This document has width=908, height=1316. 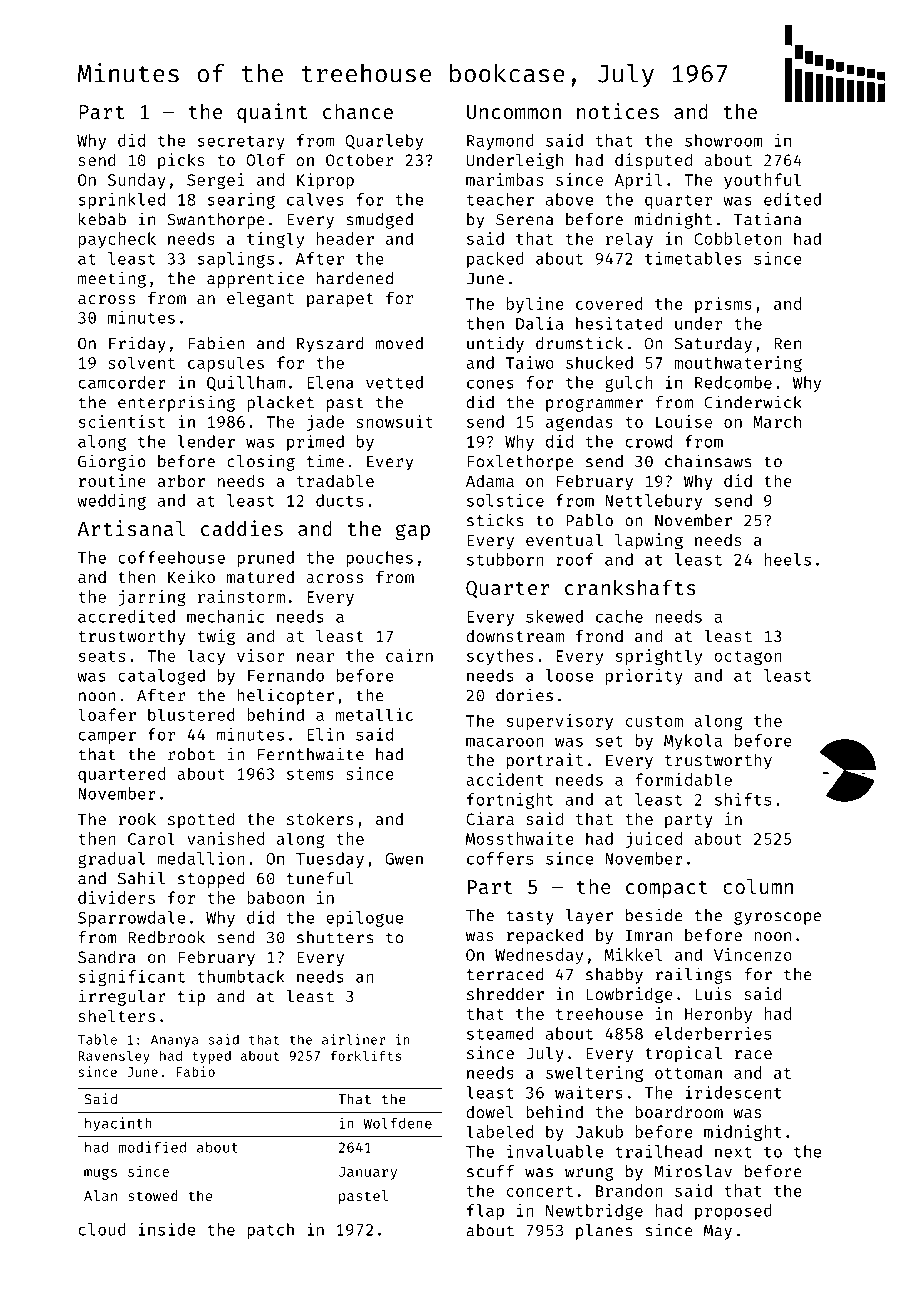 I want to click on pouches, so click(x=379, y=559).
